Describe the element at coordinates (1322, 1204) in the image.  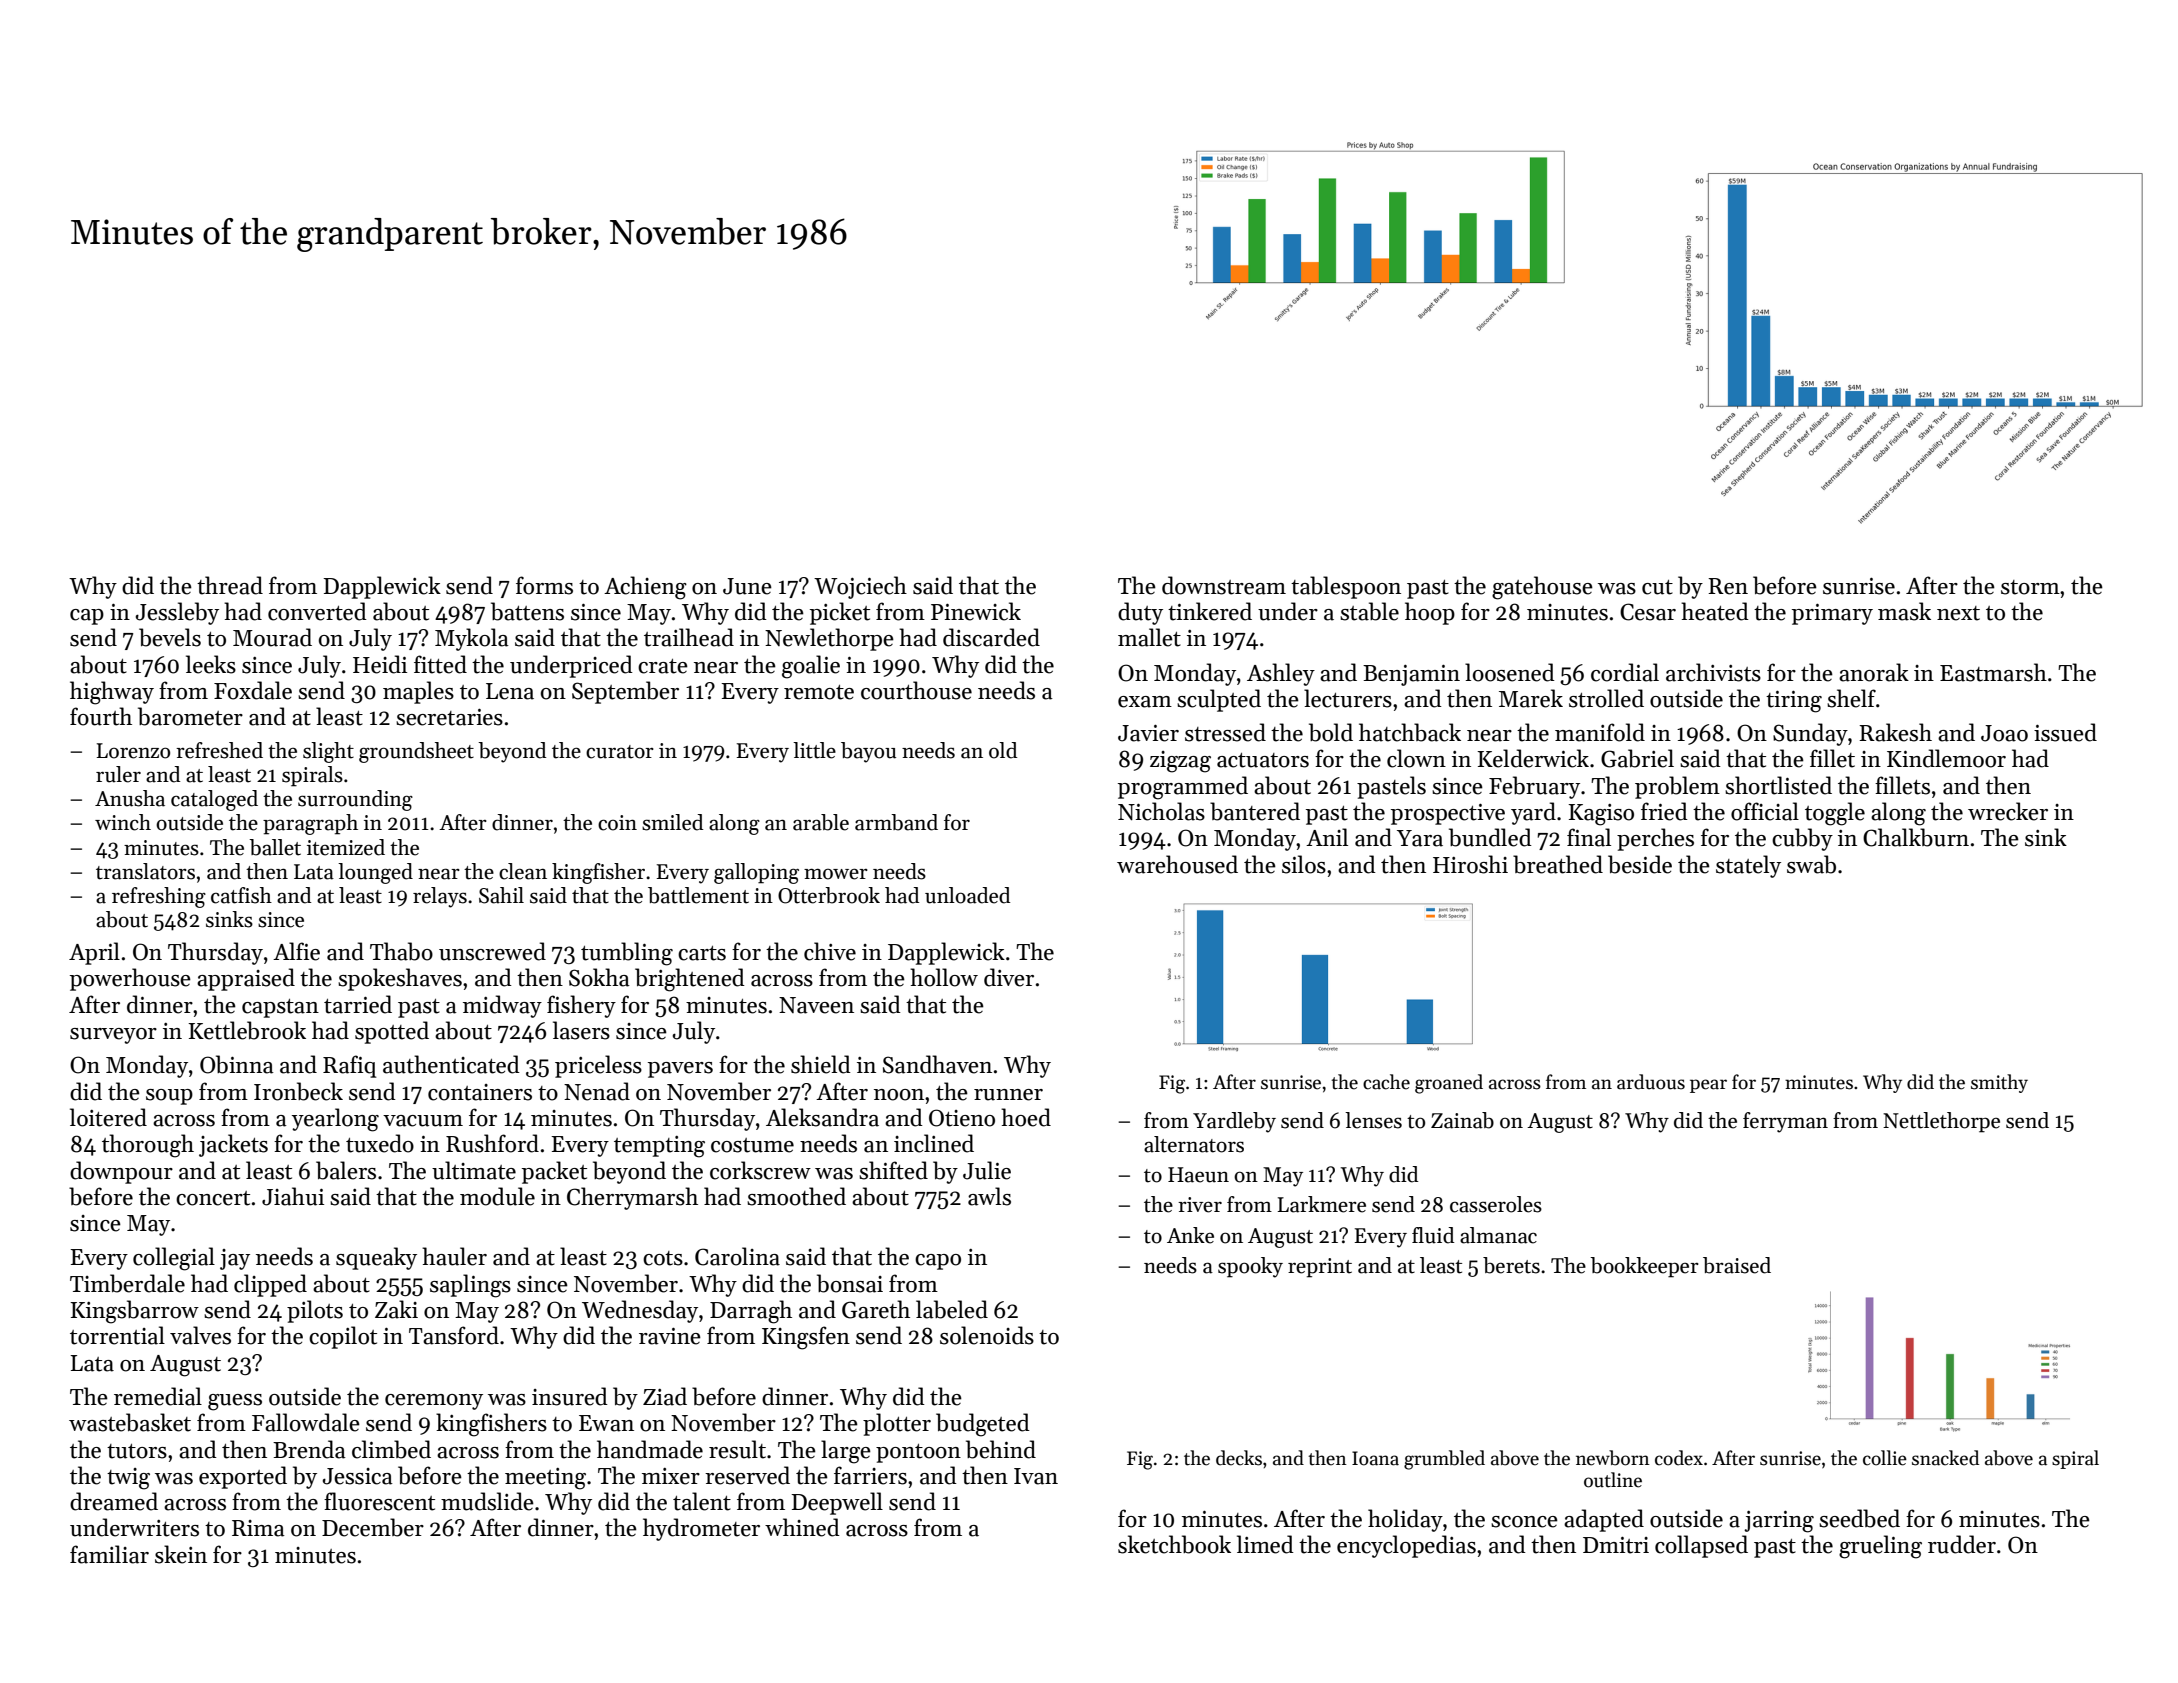
I see `Larkmere` at that location.
